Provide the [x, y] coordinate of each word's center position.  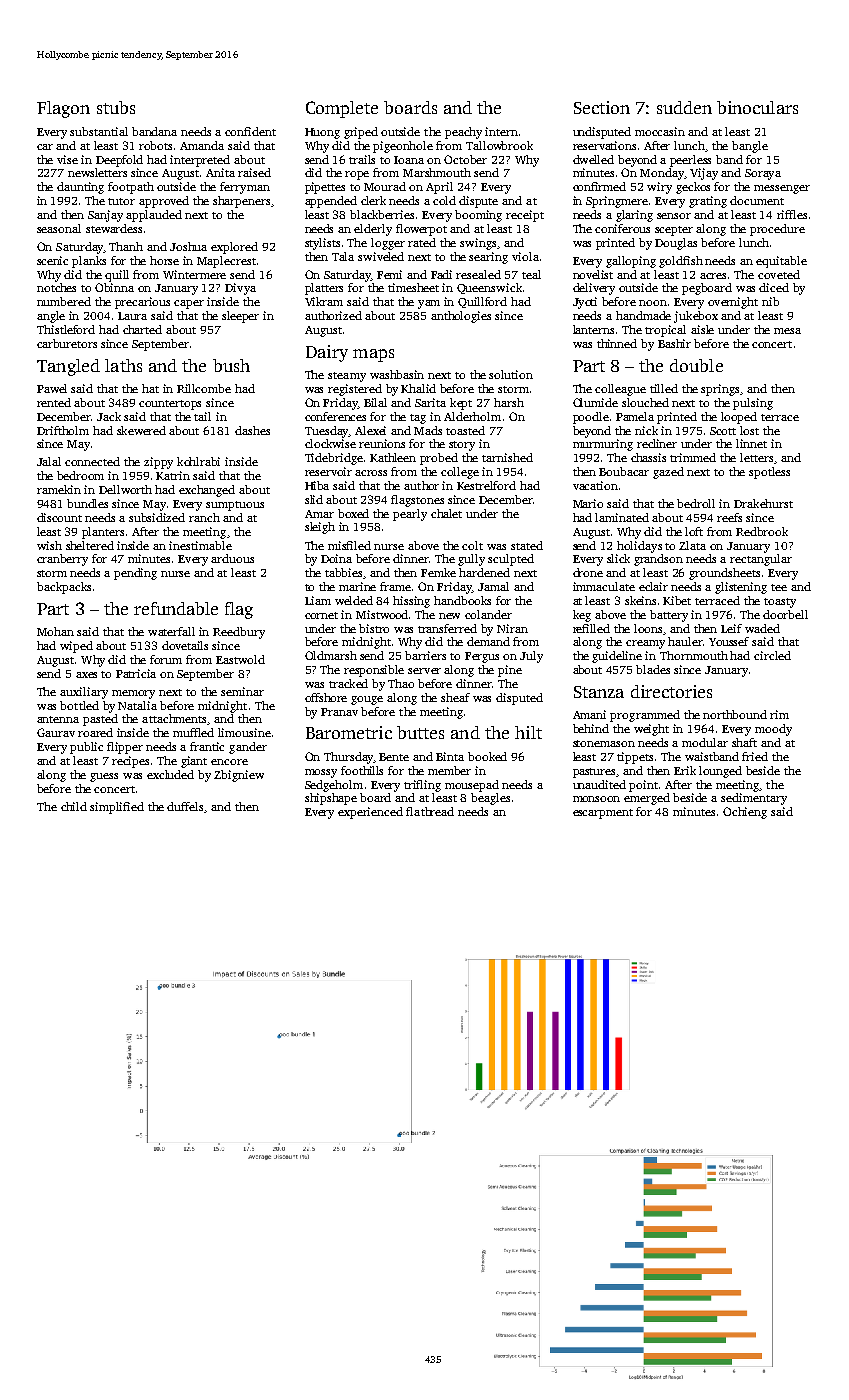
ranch [204, 517]
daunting [80, 188]
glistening [741, 588]
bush [231, 365]
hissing [411, 602]
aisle [702, 329]
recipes [130, 762]
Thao [401, 683]
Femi [389, 274]
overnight [733, 303]
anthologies [461, 317]
